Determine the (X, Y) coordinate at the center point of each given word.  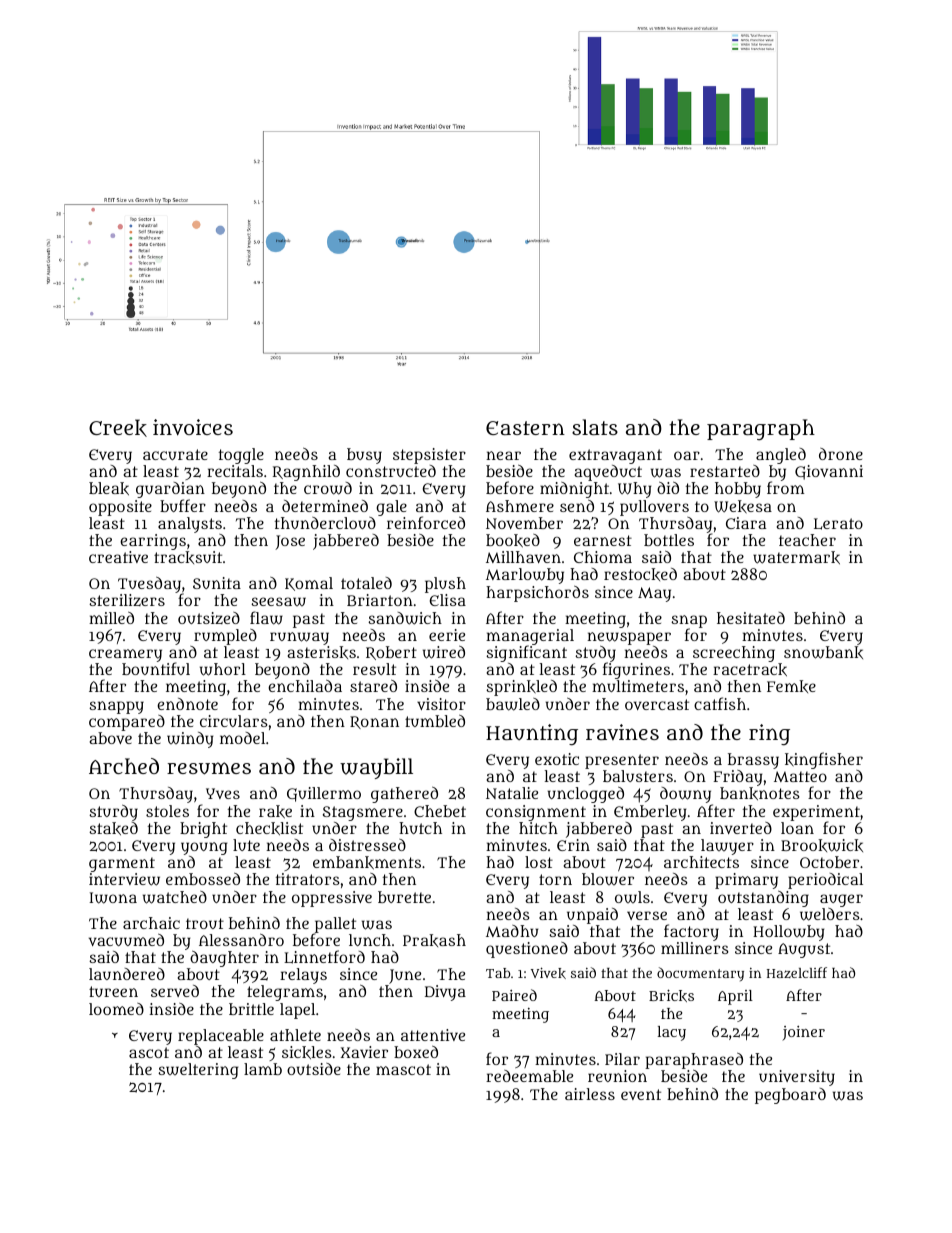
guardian (170, 490)
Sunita (217, 583)
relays (303, 976)
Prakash (434, 940)
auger (841, 900)
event (641, 1094)
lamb (263, 1069)
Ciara (746, 523)
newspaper (629, 638)
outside (314, 1069)
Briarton (380, 600)
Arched (124, 766)
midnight (574, 490)
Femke (791, 686)
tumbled (435, 721)
